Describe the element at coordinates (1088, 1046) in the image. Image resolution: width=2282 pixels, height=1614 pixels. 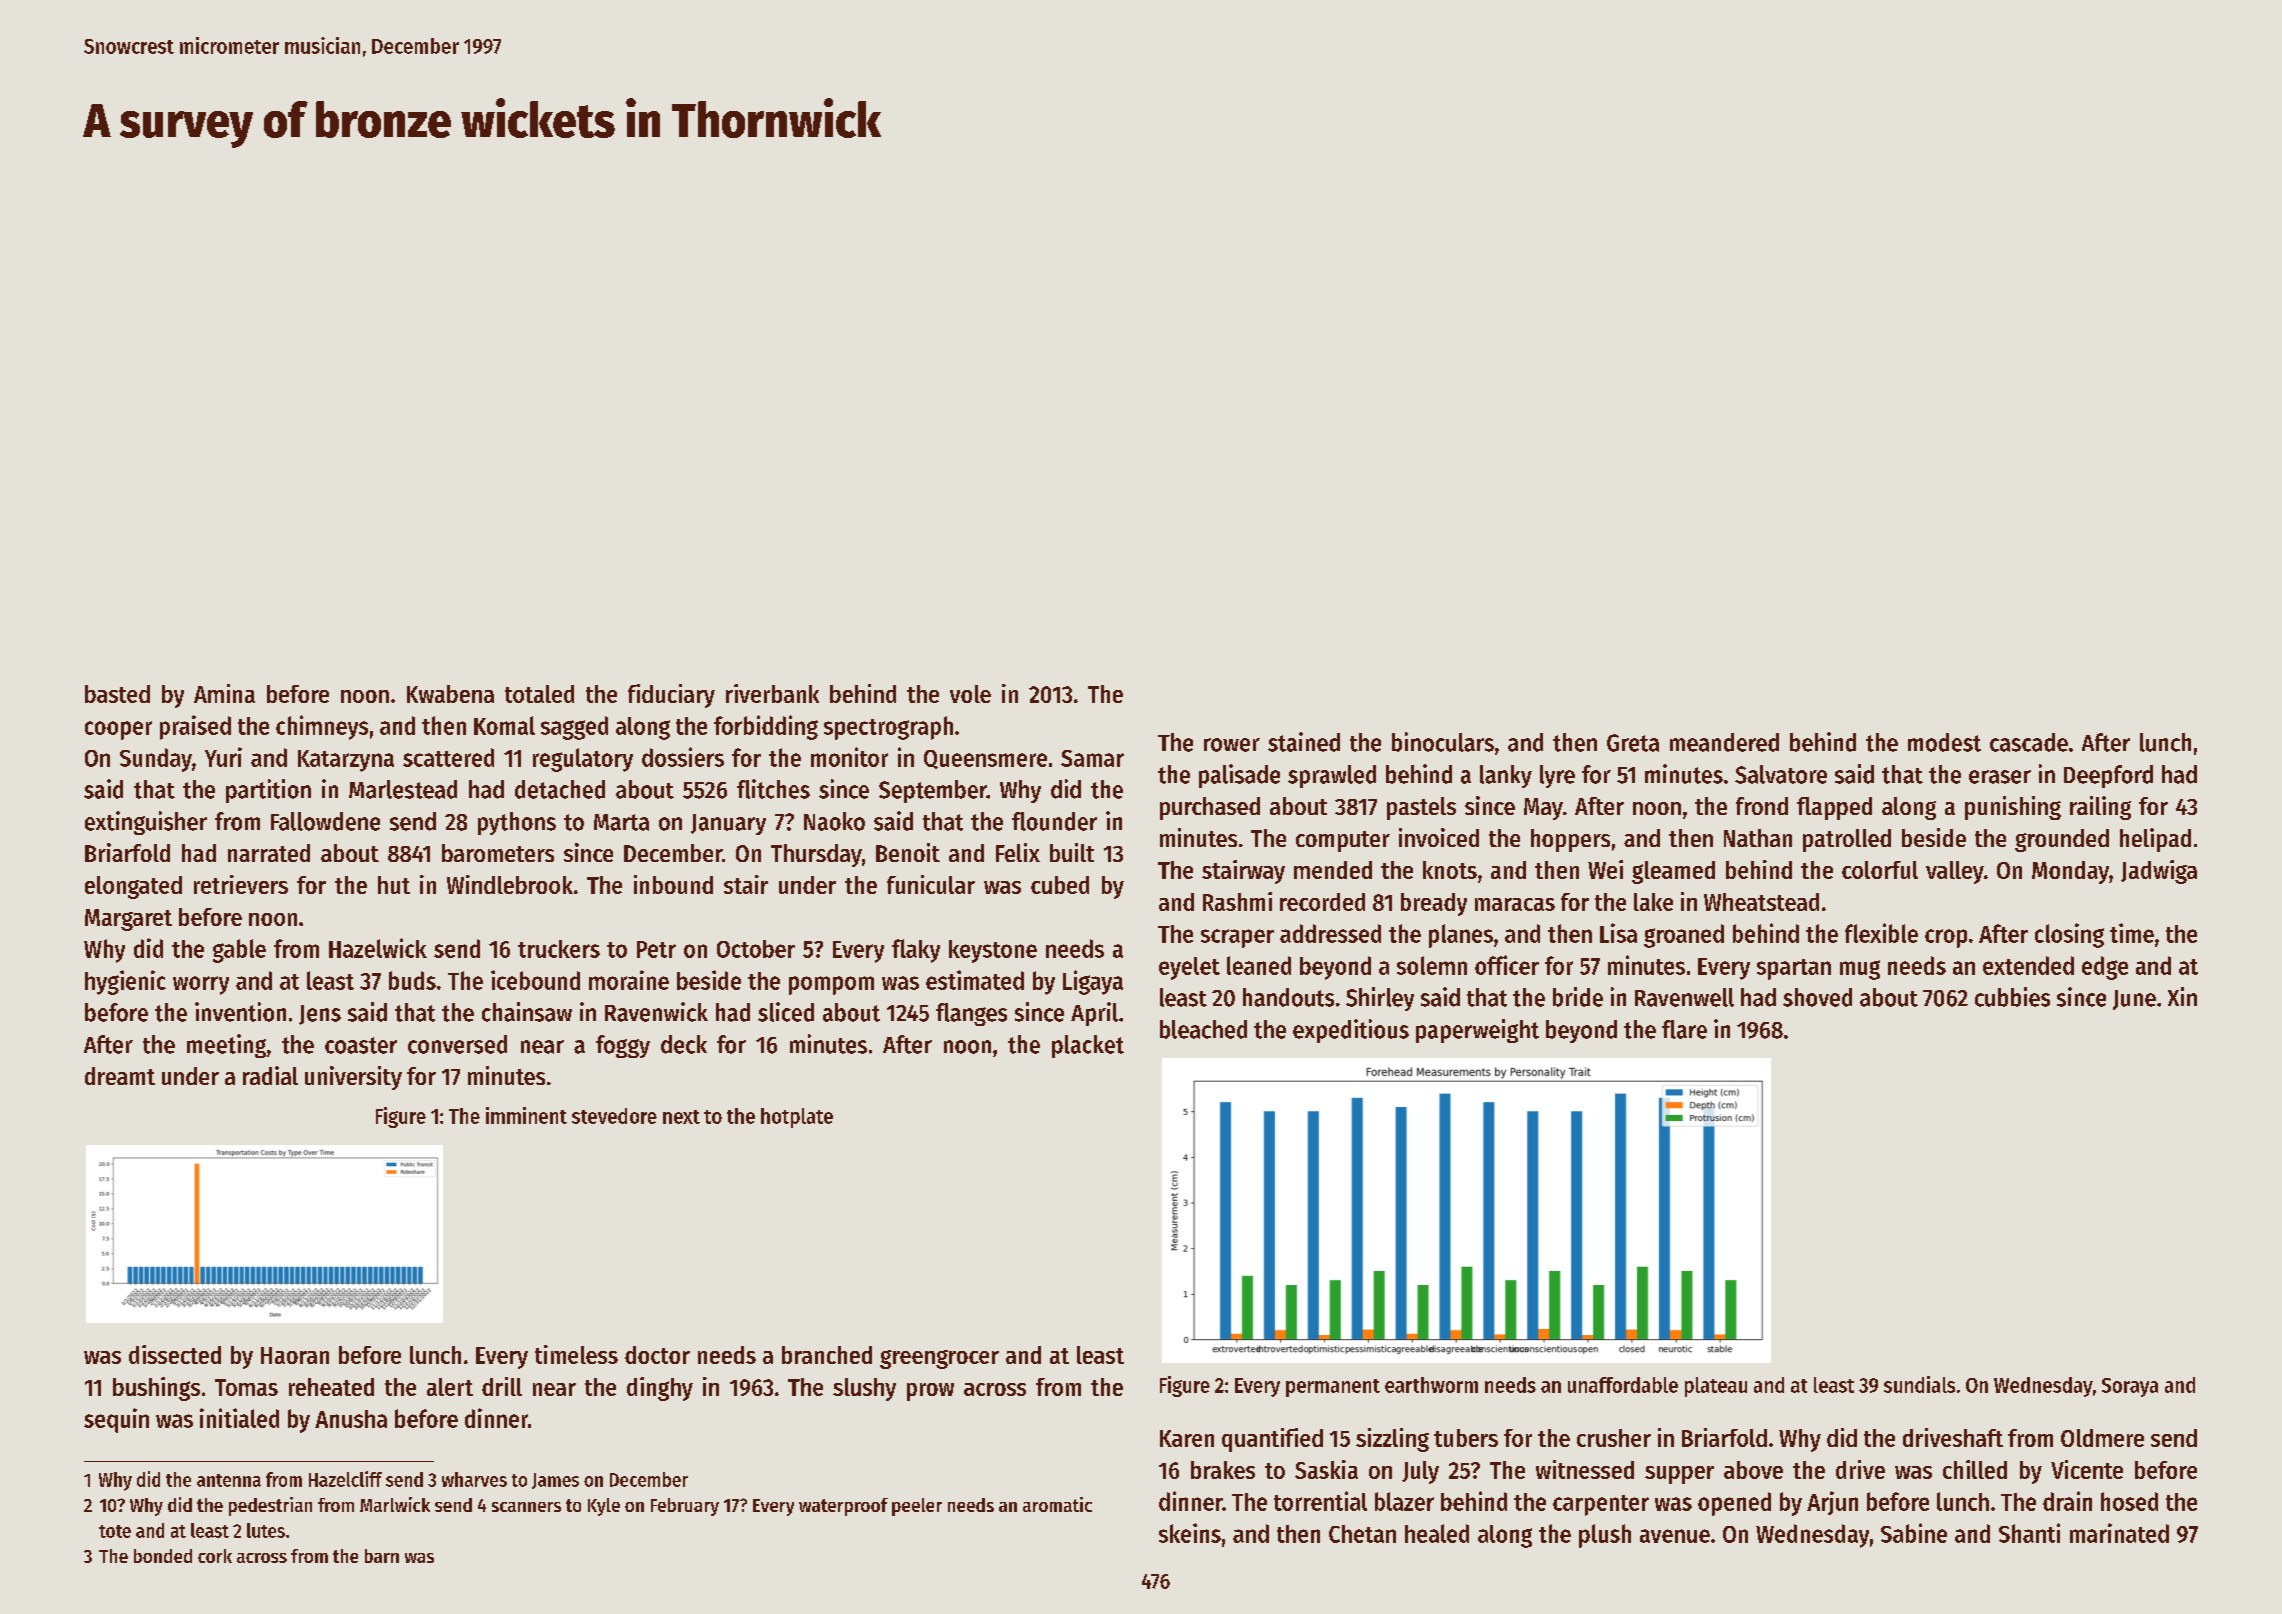
I see `placket` at that location.
